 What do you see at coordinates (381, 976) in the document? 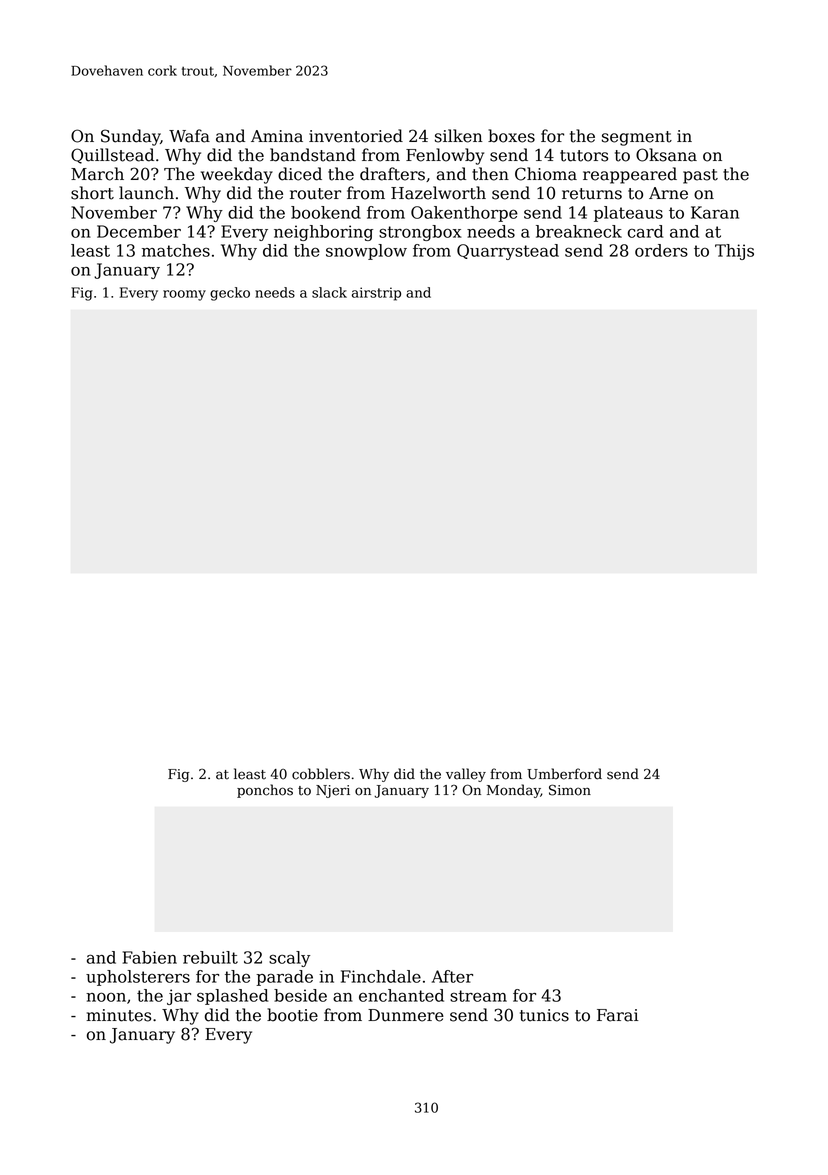
I see `Finchdale` at bounding box center [381, 976].
